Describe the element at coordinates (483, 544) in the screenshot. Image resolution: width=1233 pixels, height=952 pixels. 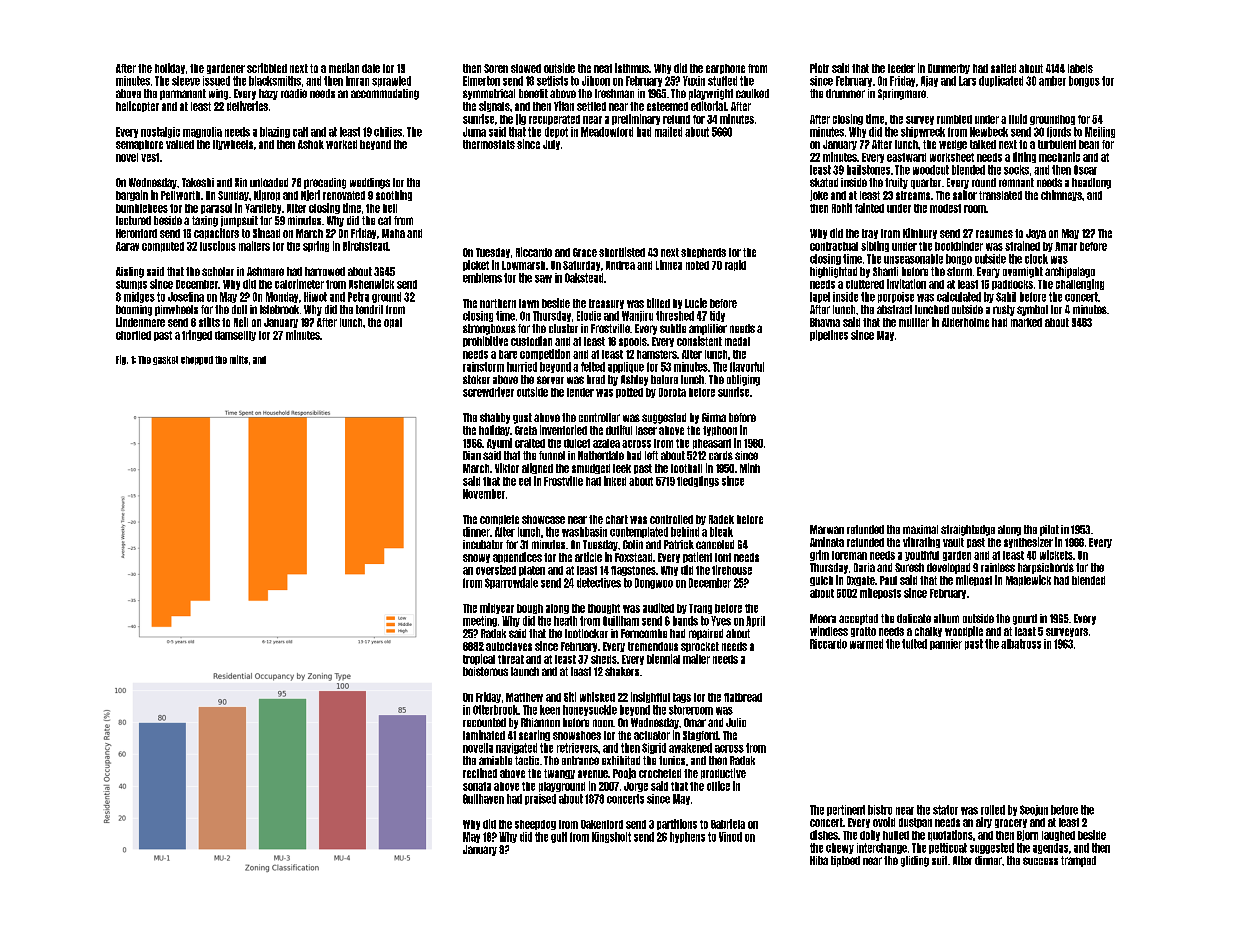
I see `incubator` at that location.
